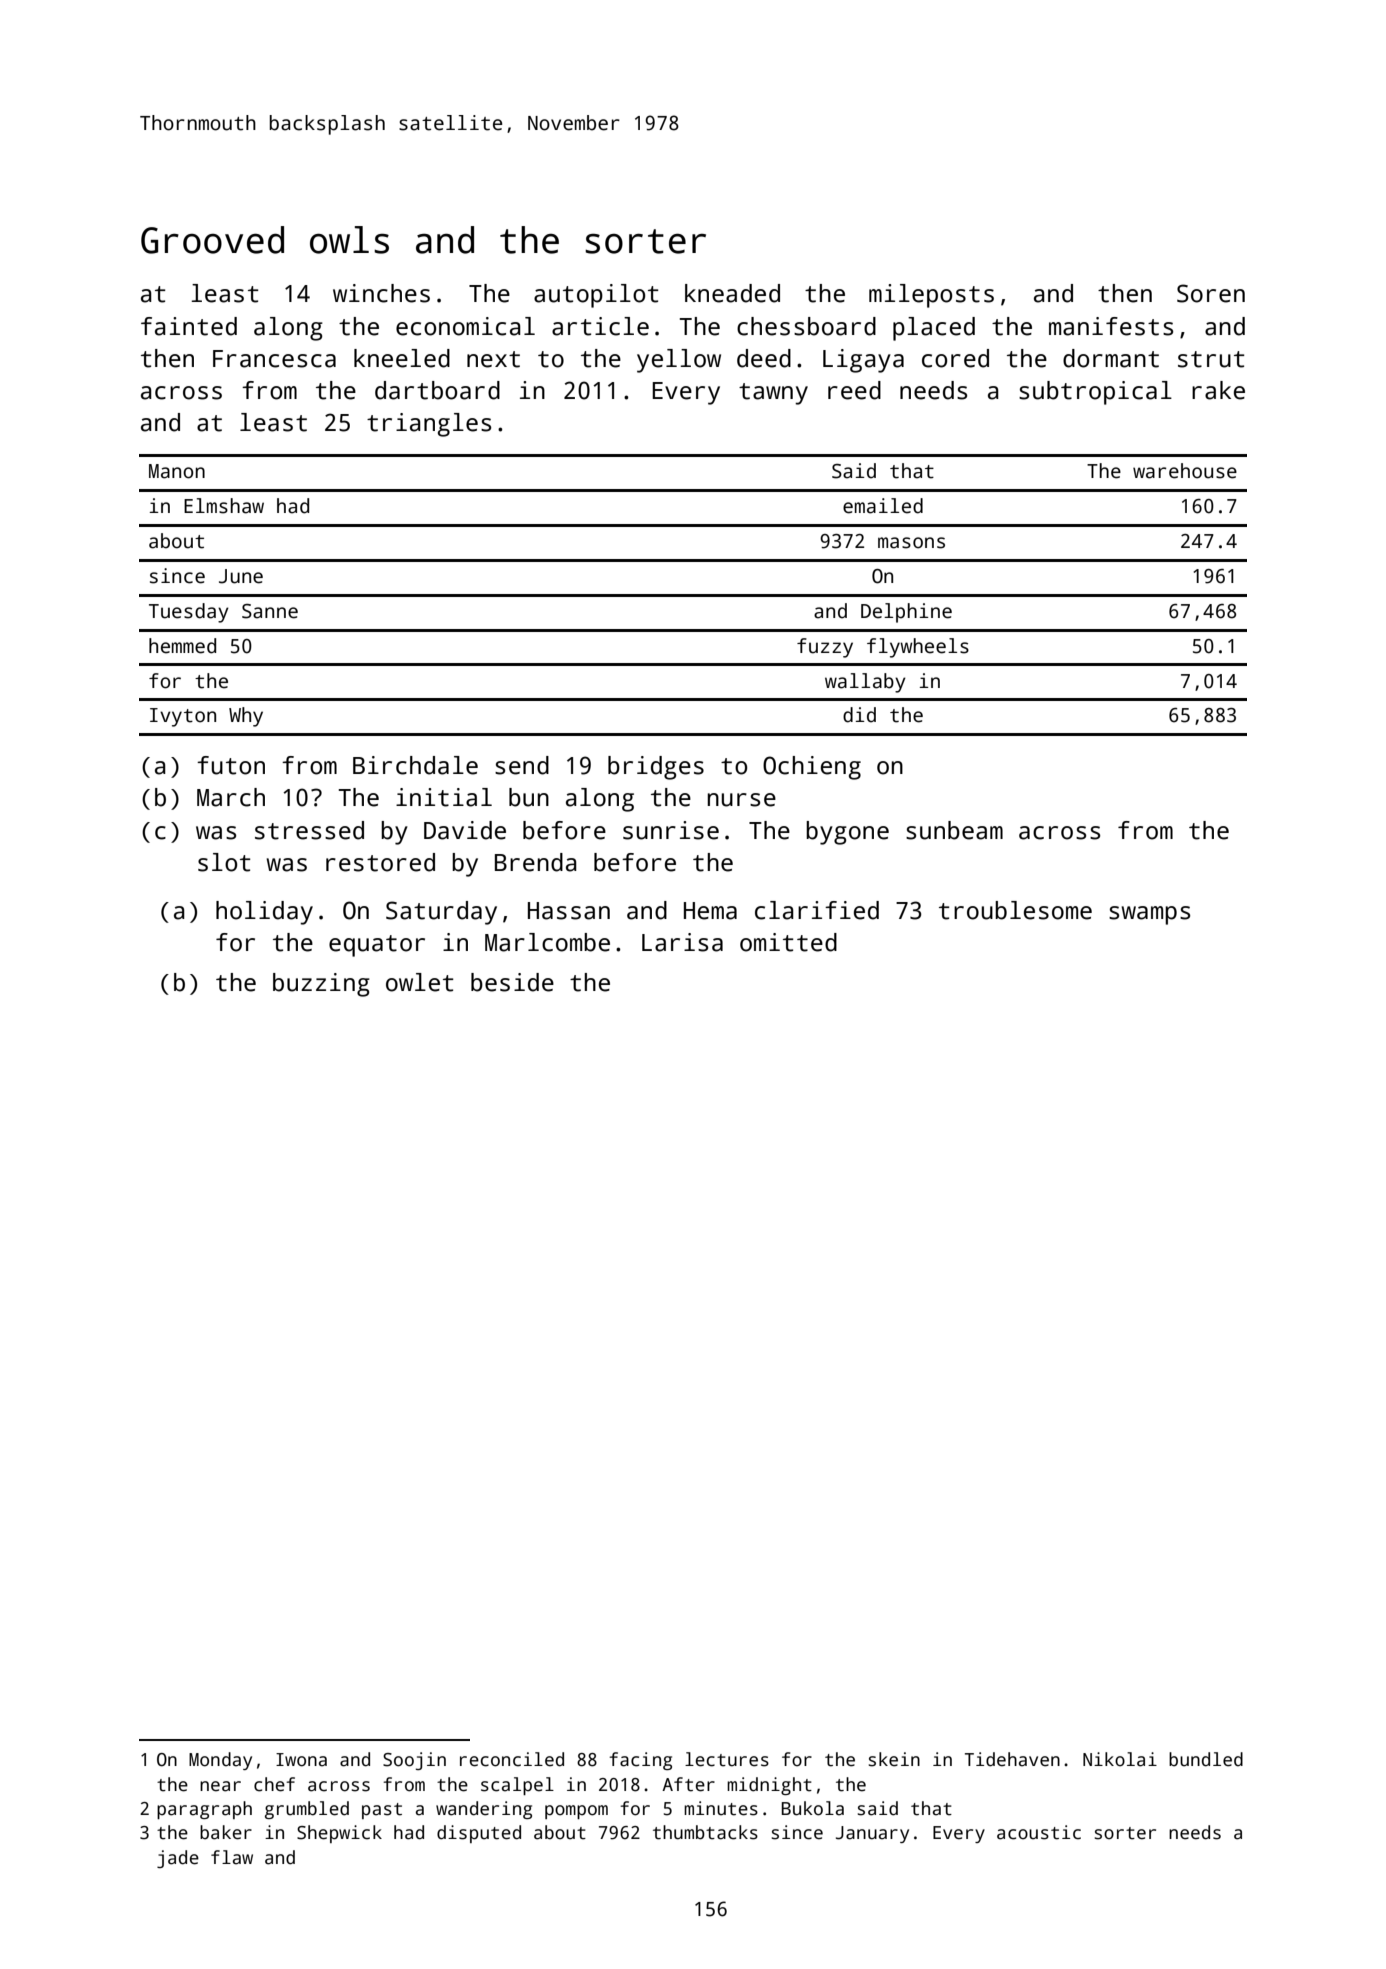  Describe the element at coordinates (640, 1761) in the screenshot. I see `facing` at that location.
